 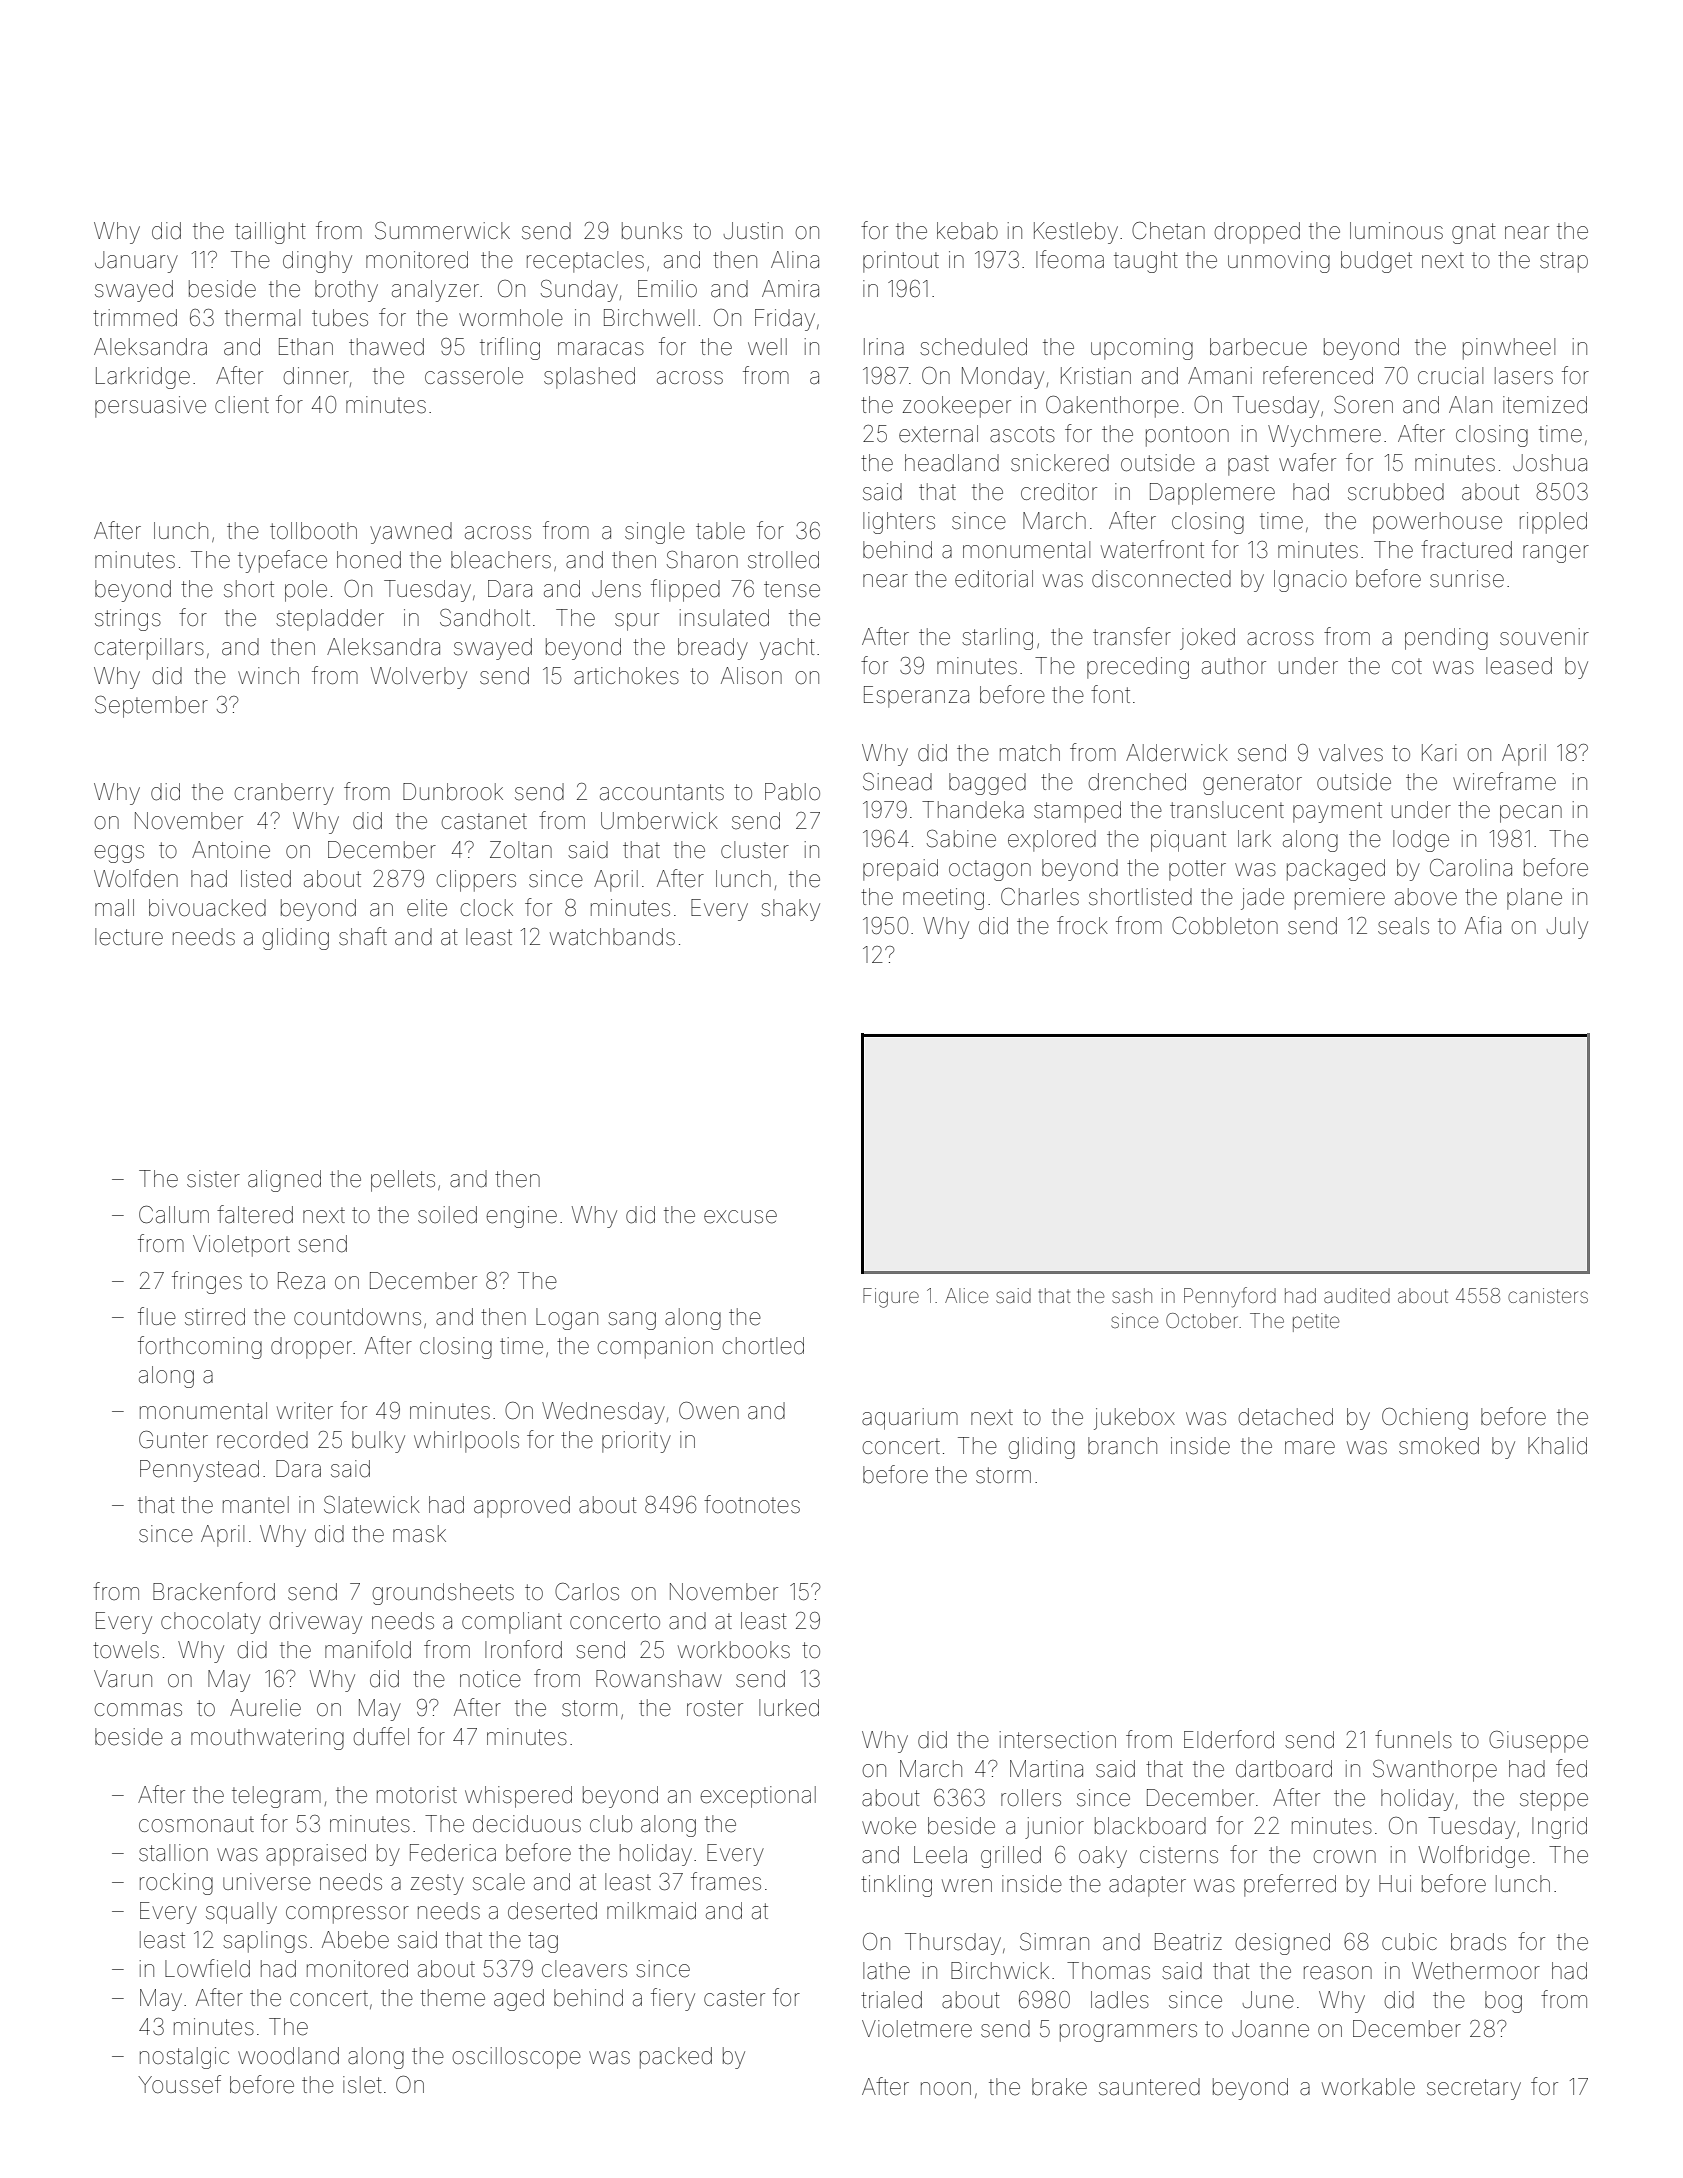 What do you see at coordinates (943, 899) in the screenshot?
I see `meeting` at bounding box center [943, 899].
